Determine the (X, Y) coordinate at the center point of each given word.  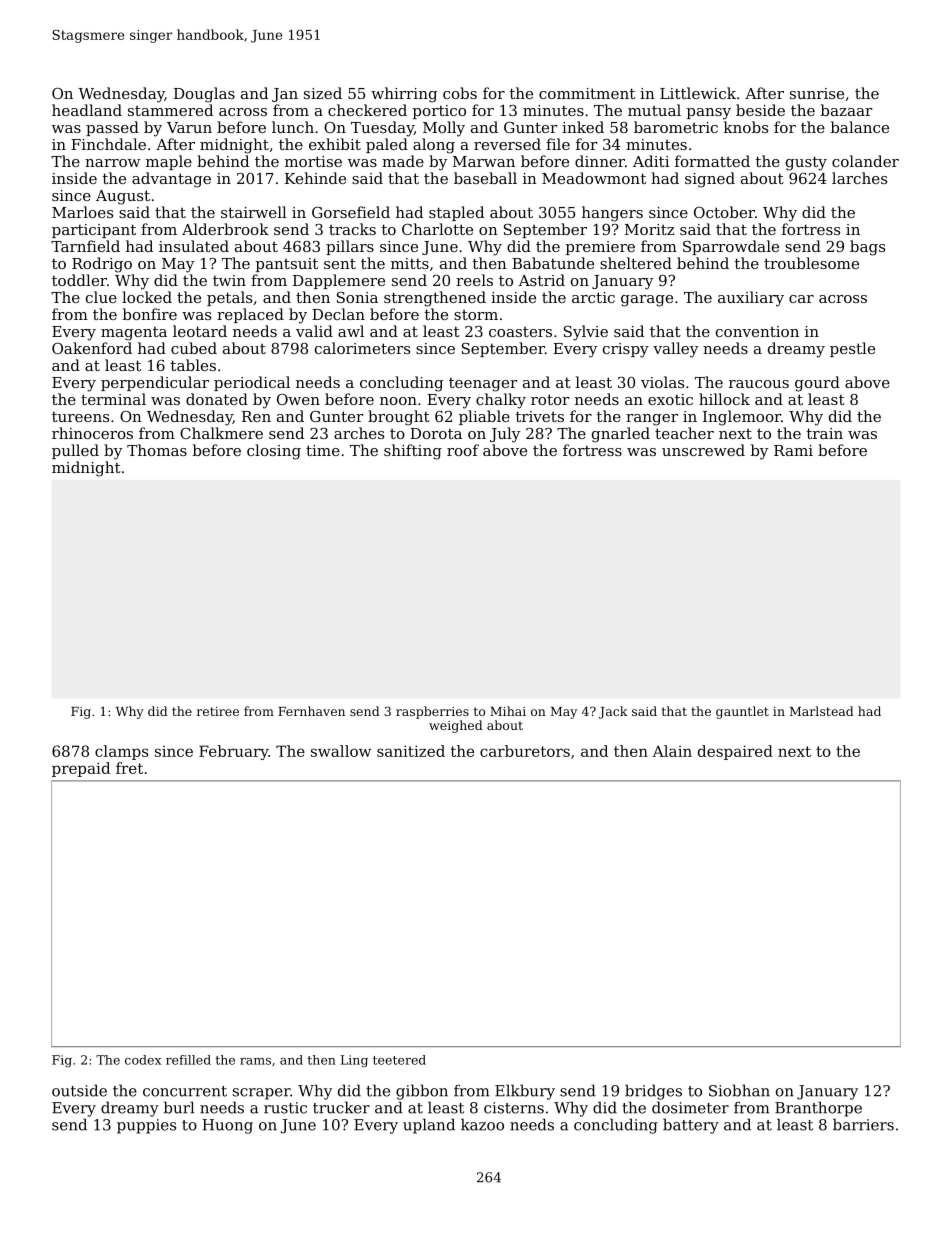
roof (463, 450)
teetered (399, 1060)
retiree (218, 711)
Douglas (204, 95)
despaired (735, 752)
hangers (612, 214)
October (724, 212)
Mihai (508, 711)
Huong (227, 1126)
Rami (793, 450)
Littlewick (698, 93)
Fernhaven (311, 711)
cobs (460, 93)
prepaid (81, 769)
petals (229, 298)
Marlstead (822, 711)
